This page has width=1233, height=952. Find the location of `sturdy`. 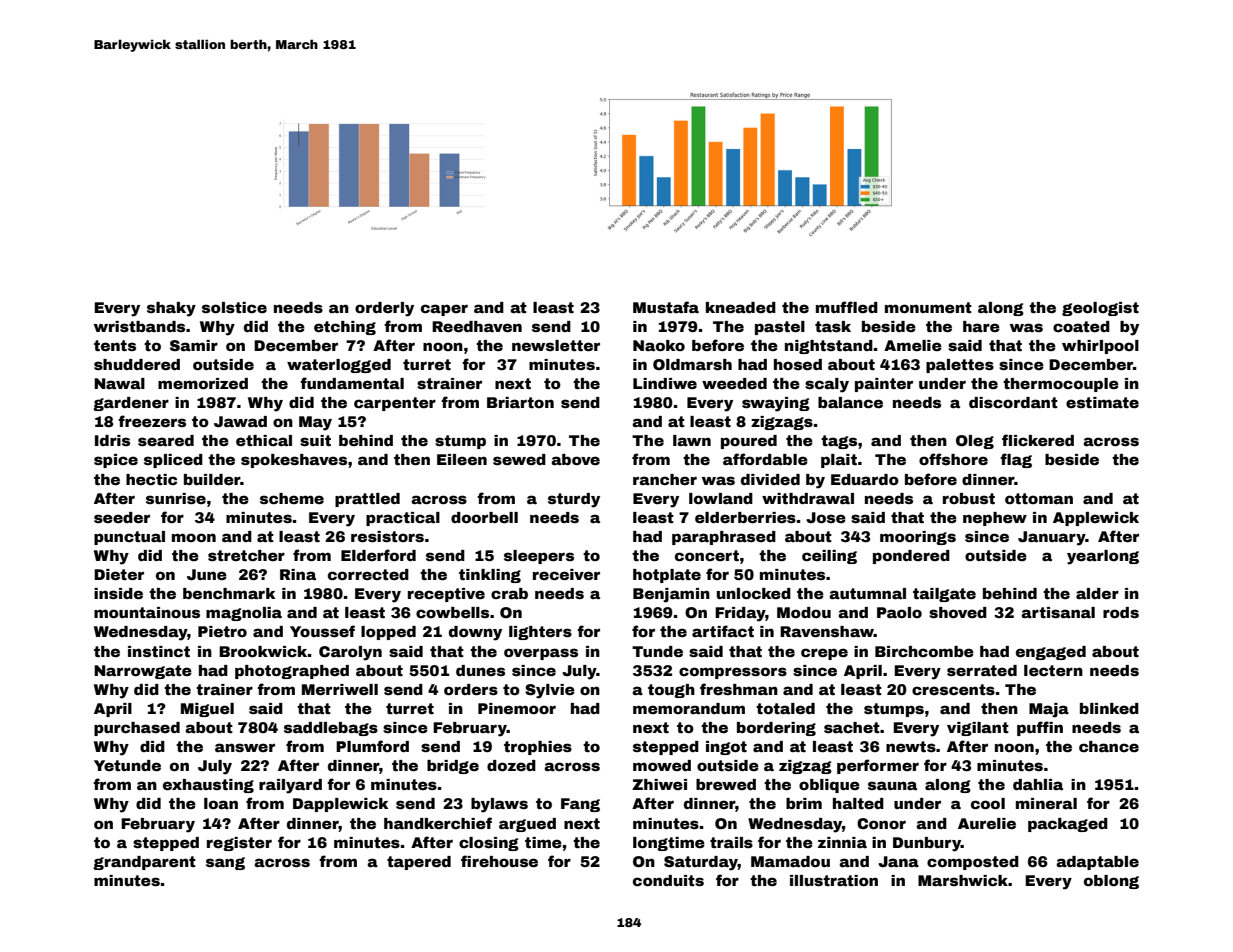

sturdy is located at coordinates (574, 500).
